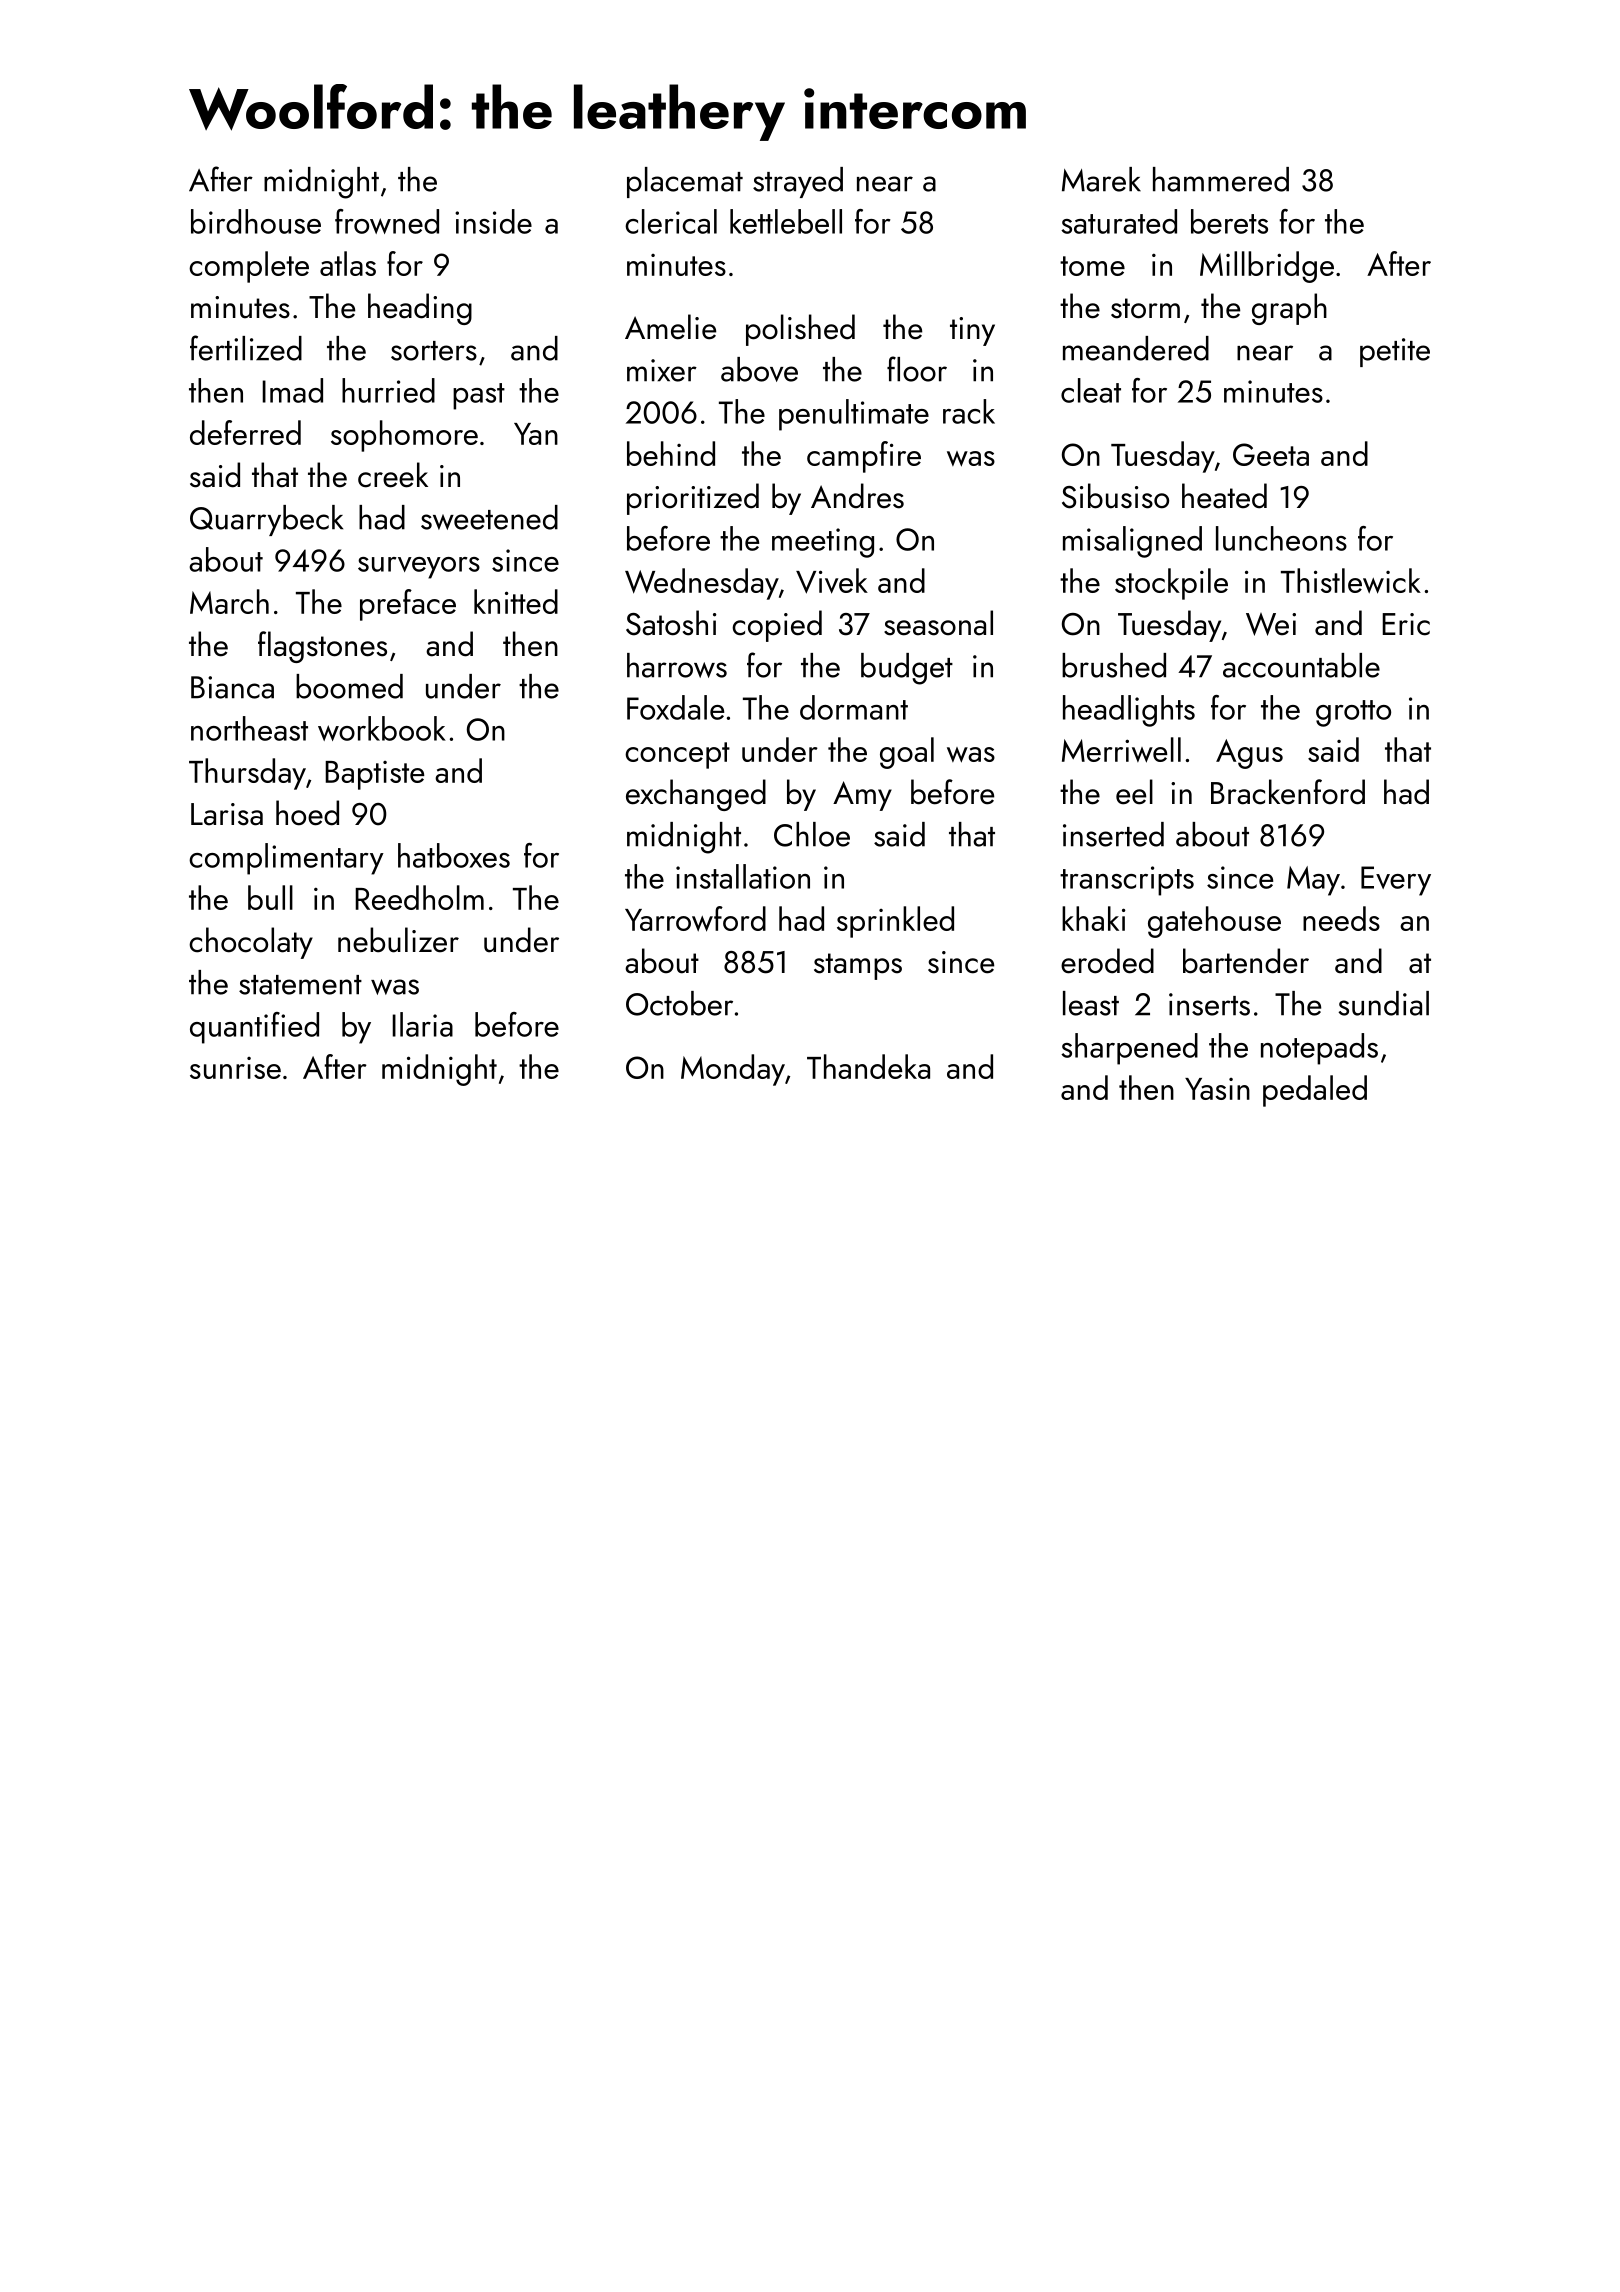 Image resolution: width=1620 pixels, height=2292 pixels. What do you see at coordinates (685, 182) in the screenshot?
I see `placemat` at bounding box center [685, 182].
